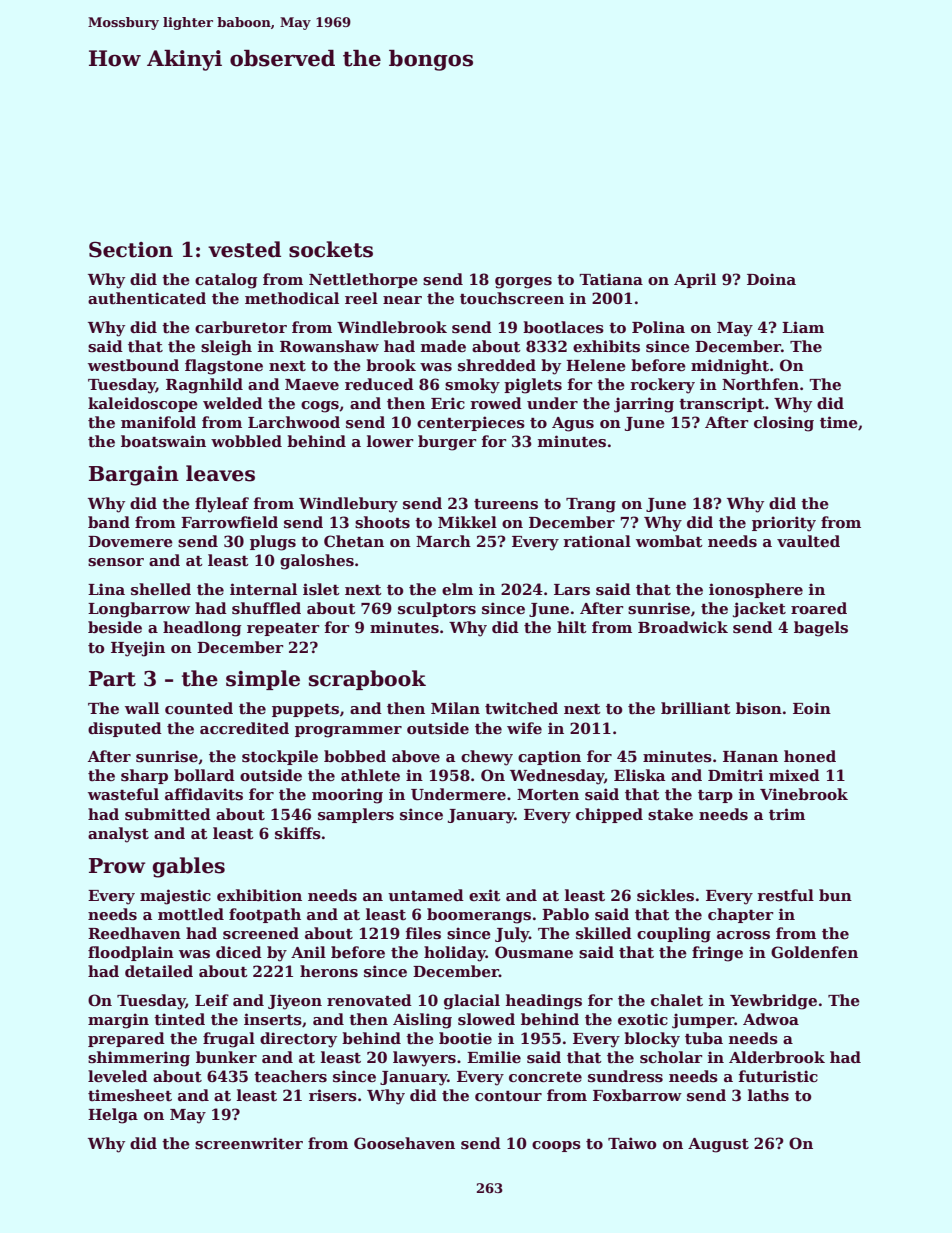 The image size is (952, 1233). What do you see at coordinates (443, 541) in the screenshot?
I see `March` at bounding box center [443, 541].
